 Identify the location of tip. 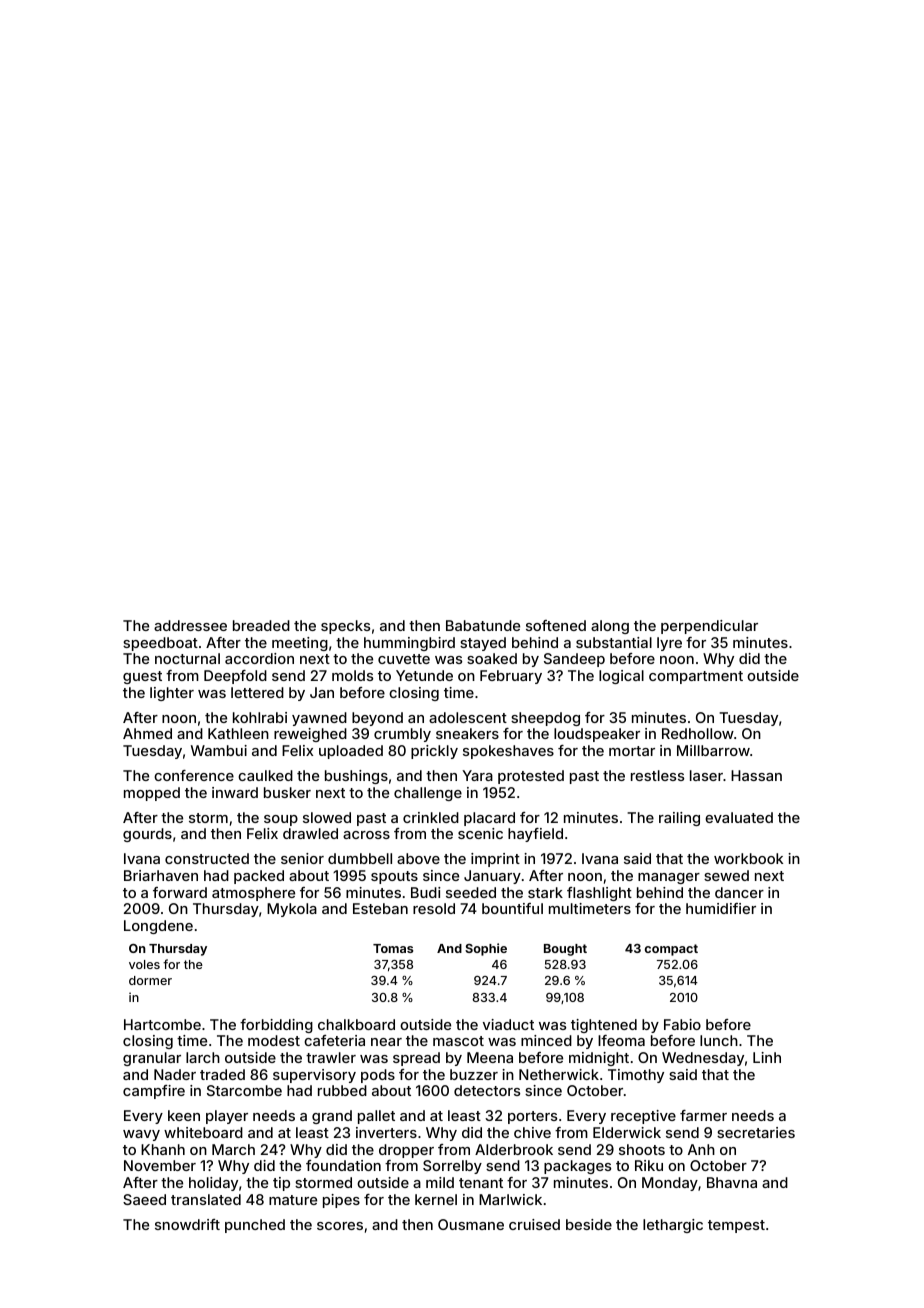
(281, 1184).
